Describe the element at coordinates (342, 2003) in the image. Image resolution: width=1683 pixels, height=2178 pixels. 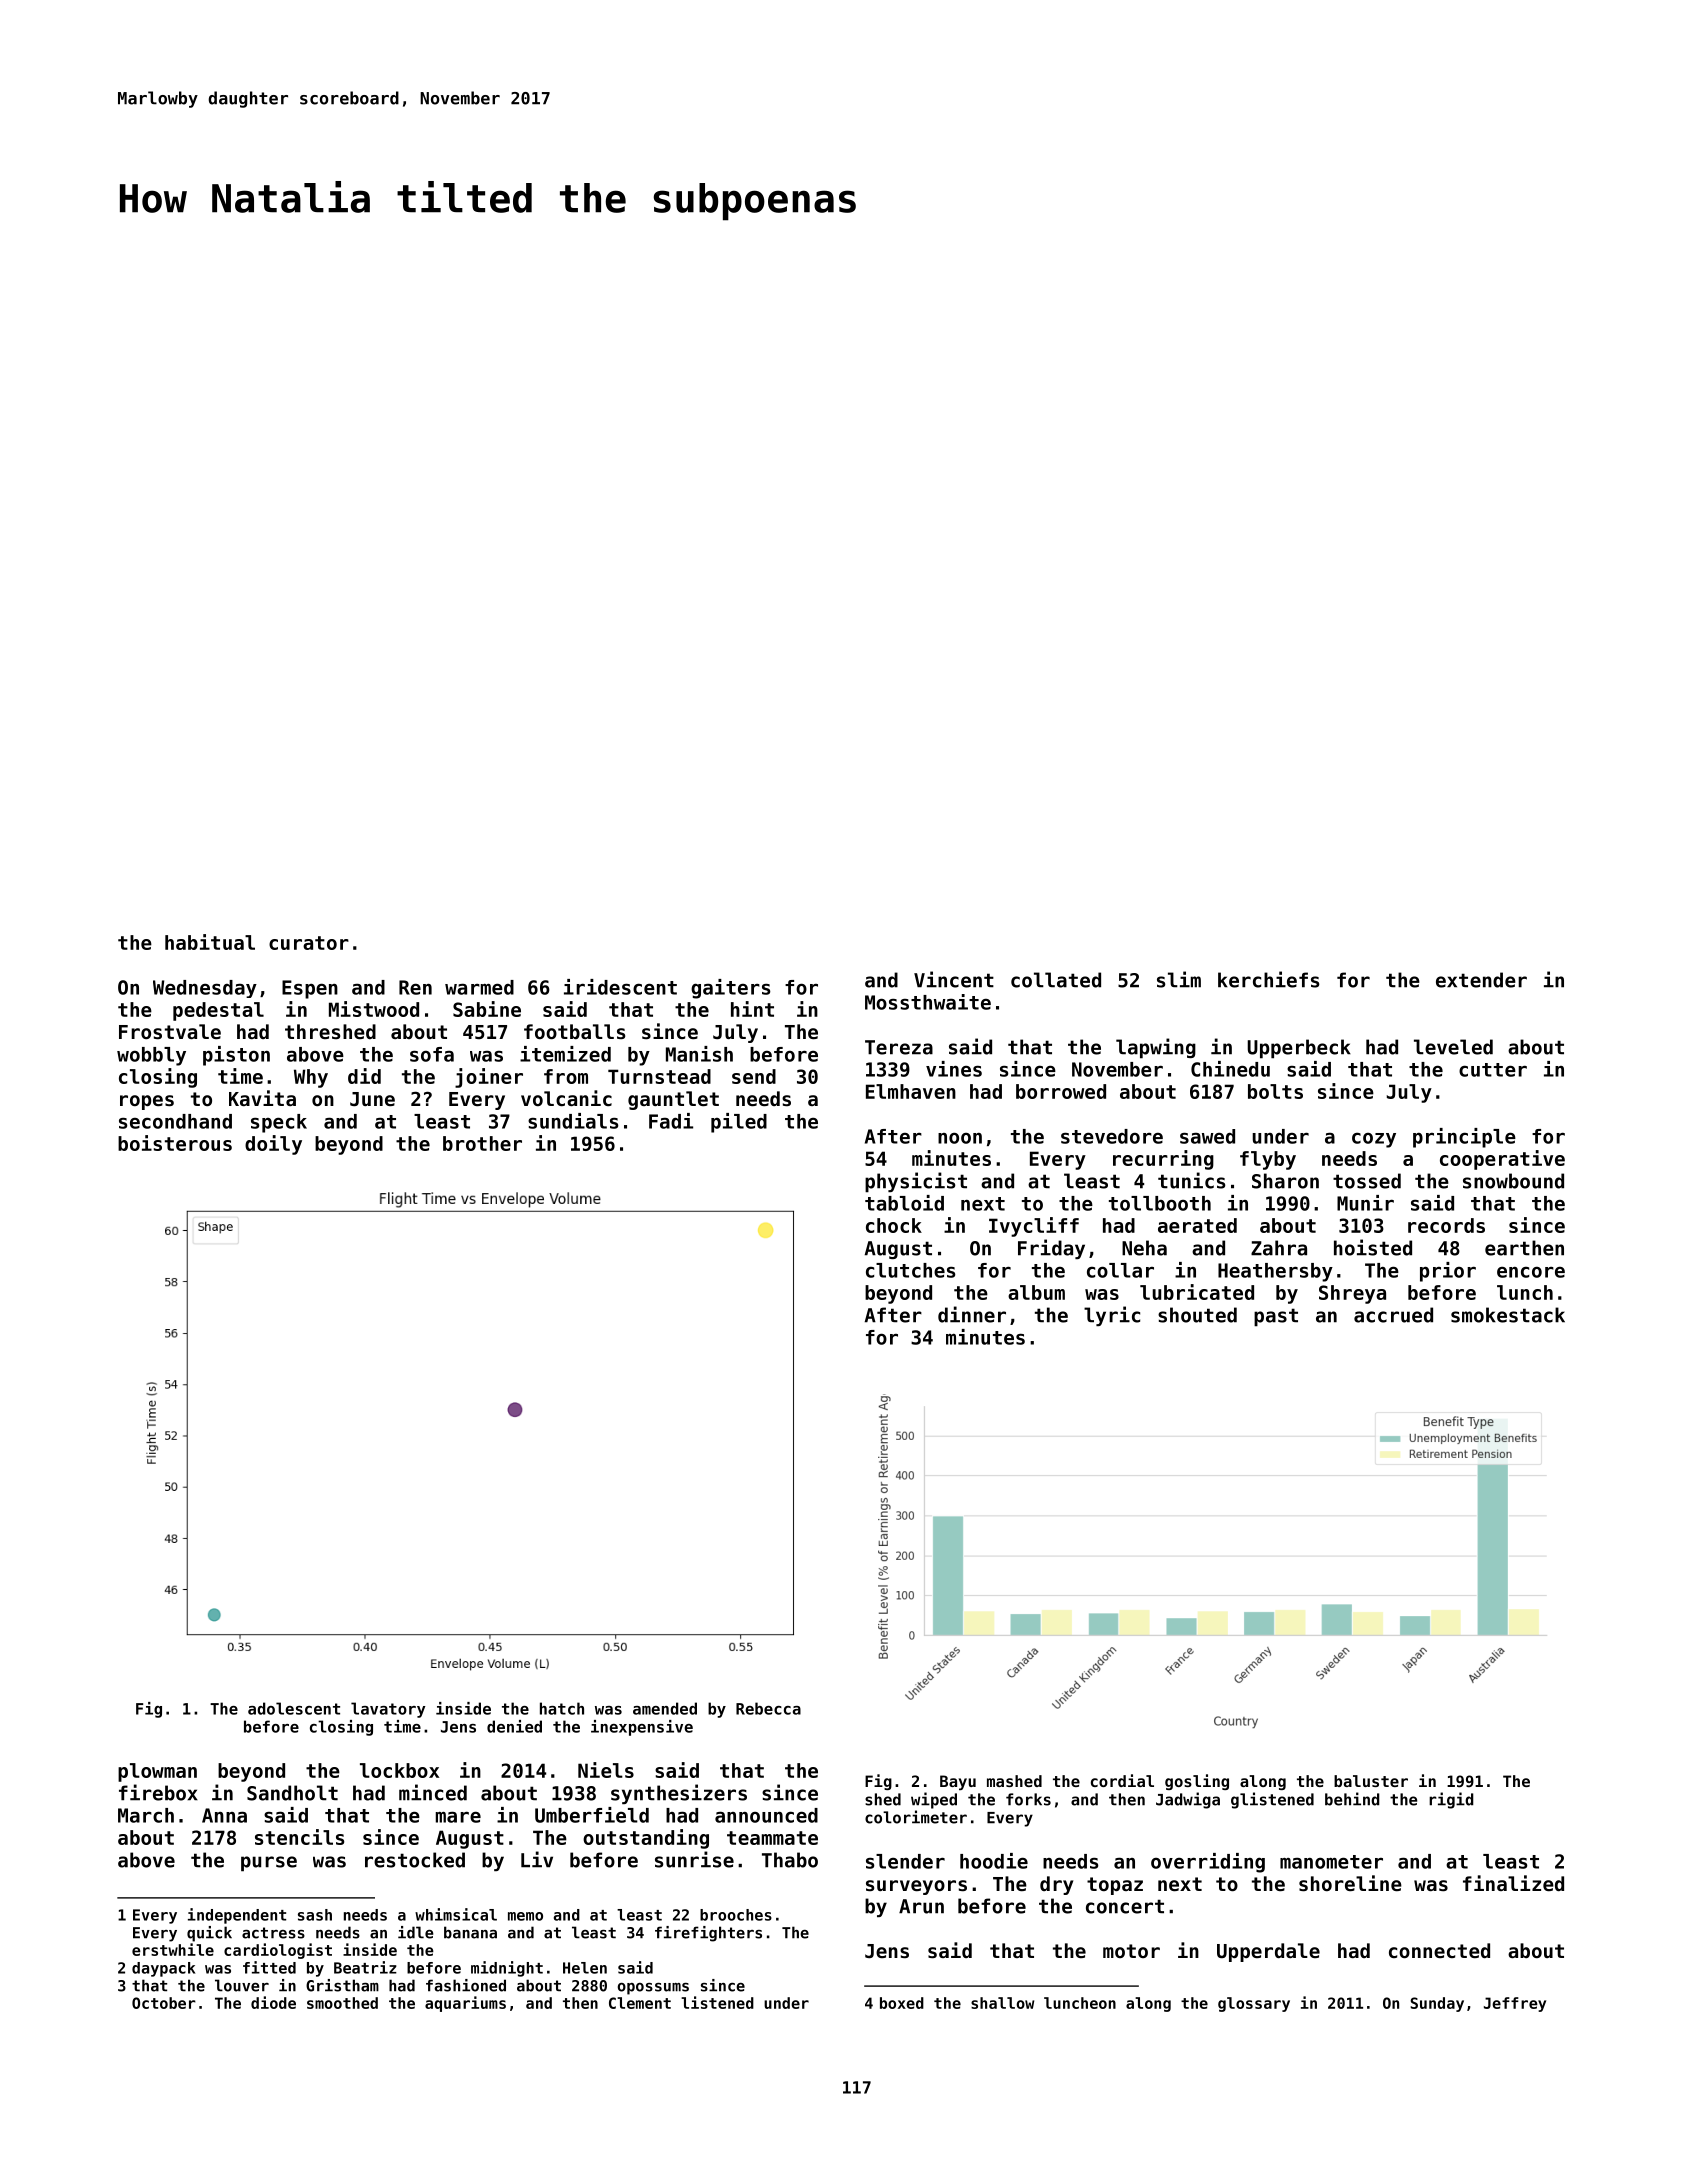
I see `smoothed` at that location.
